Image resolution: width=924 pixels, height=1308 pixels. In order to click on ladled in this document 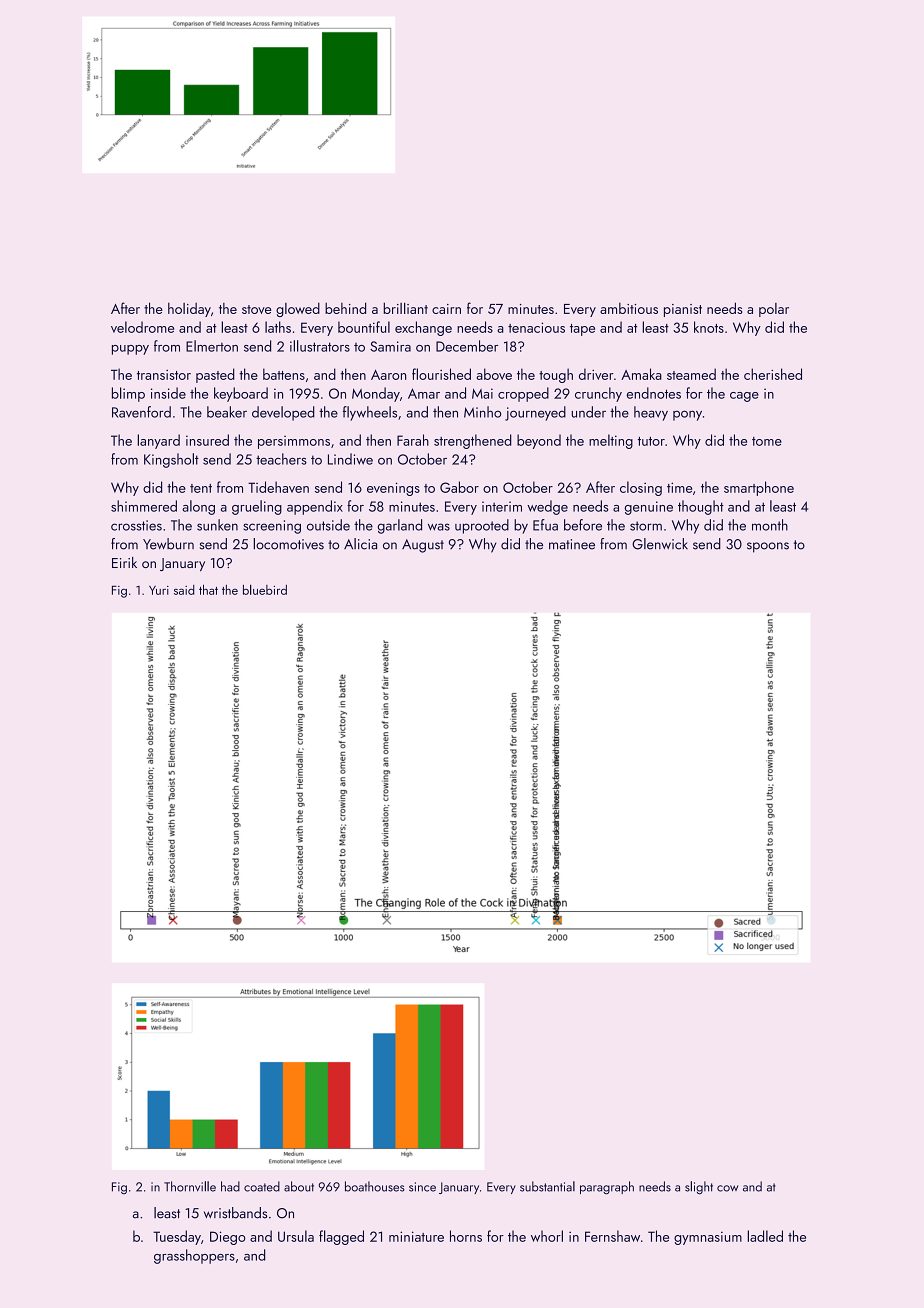, I will do `click(765, 1236)`.
